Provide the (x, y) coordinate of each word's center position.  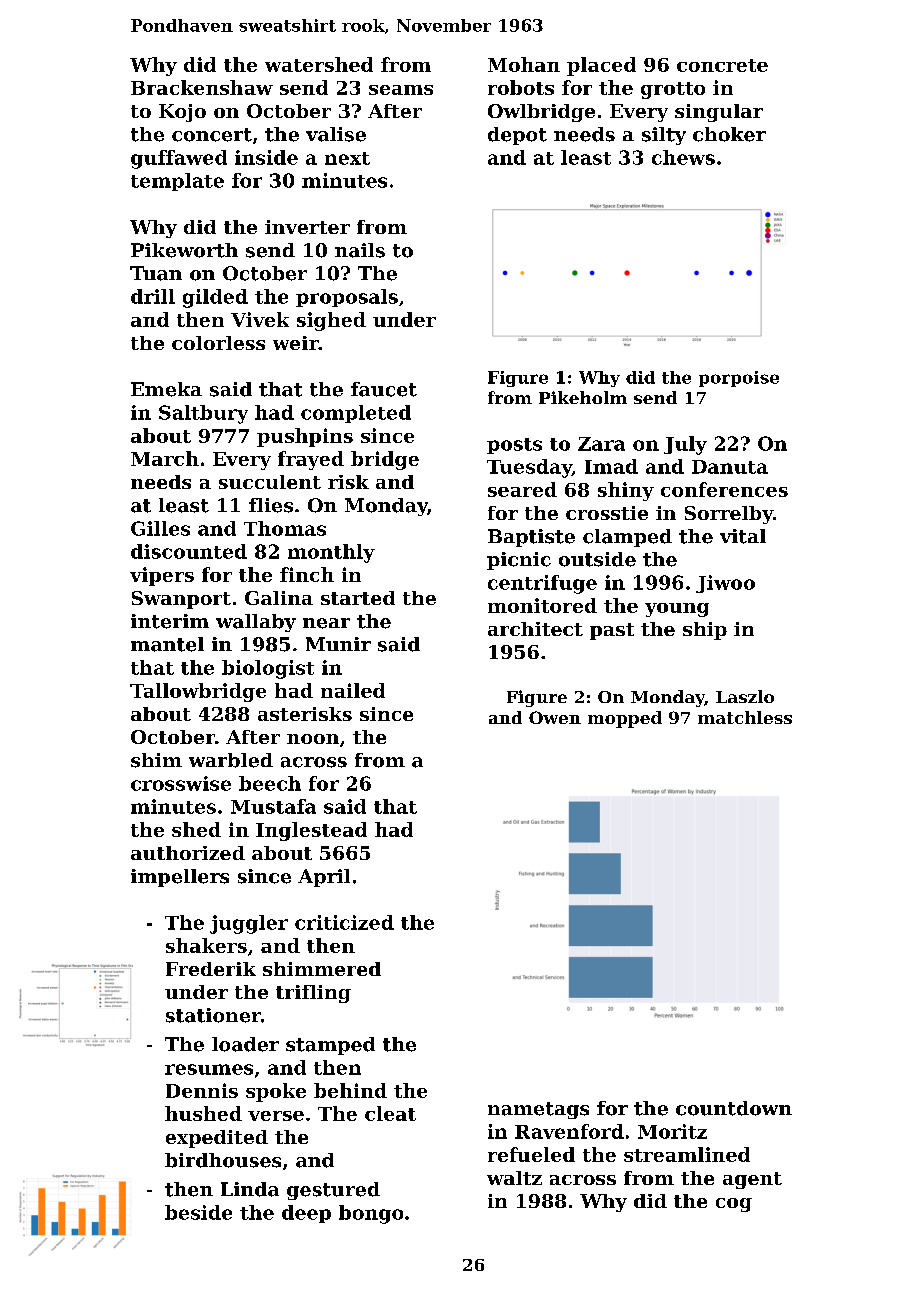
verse (276, 1116)
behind (350, 1090)
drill (153, 296)
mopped (625, 719)
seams (401, 90)
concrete (722, 65)
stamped (330, 1046)
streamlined (687, 1154)
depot (517, 136)
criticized (344, 922)
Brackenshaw (202, 87)
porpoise (739, 379)
